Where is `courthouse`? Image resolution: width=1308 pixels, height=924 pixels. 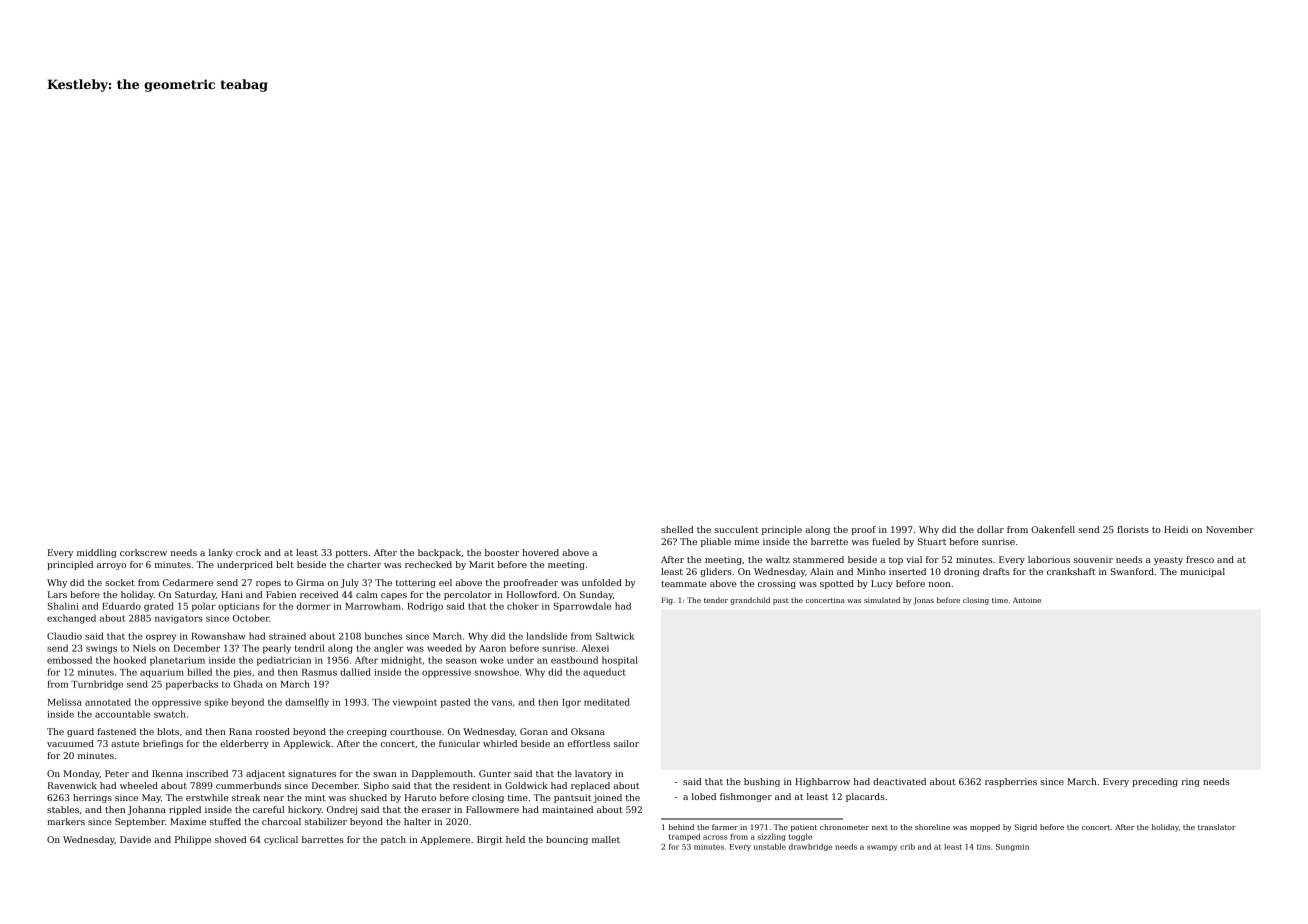
courthouse is located at coordinates (415, 731).
